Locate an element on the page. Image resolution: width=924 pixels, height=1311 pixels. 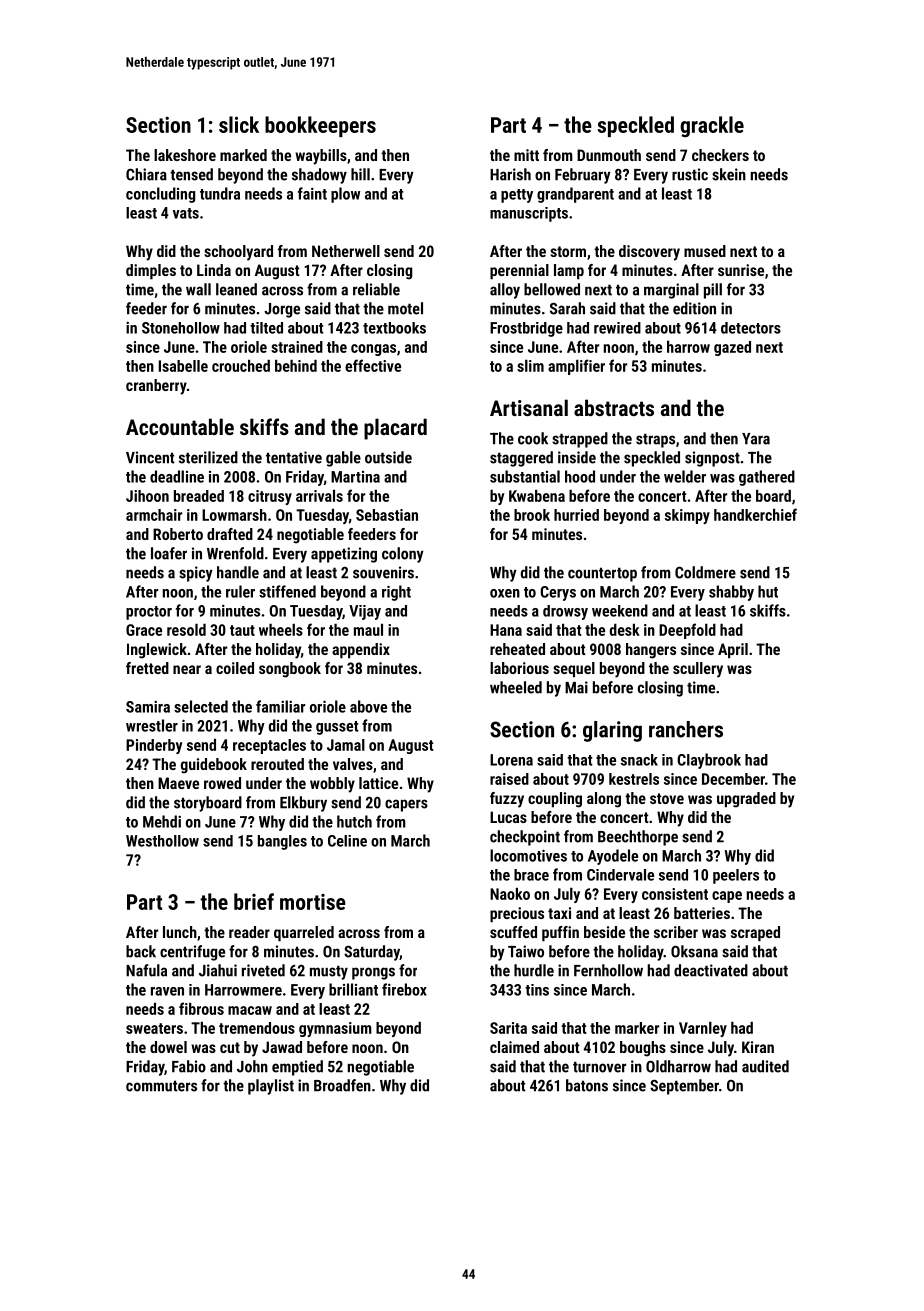
schoolyard is located at coordinates (238, 253).
